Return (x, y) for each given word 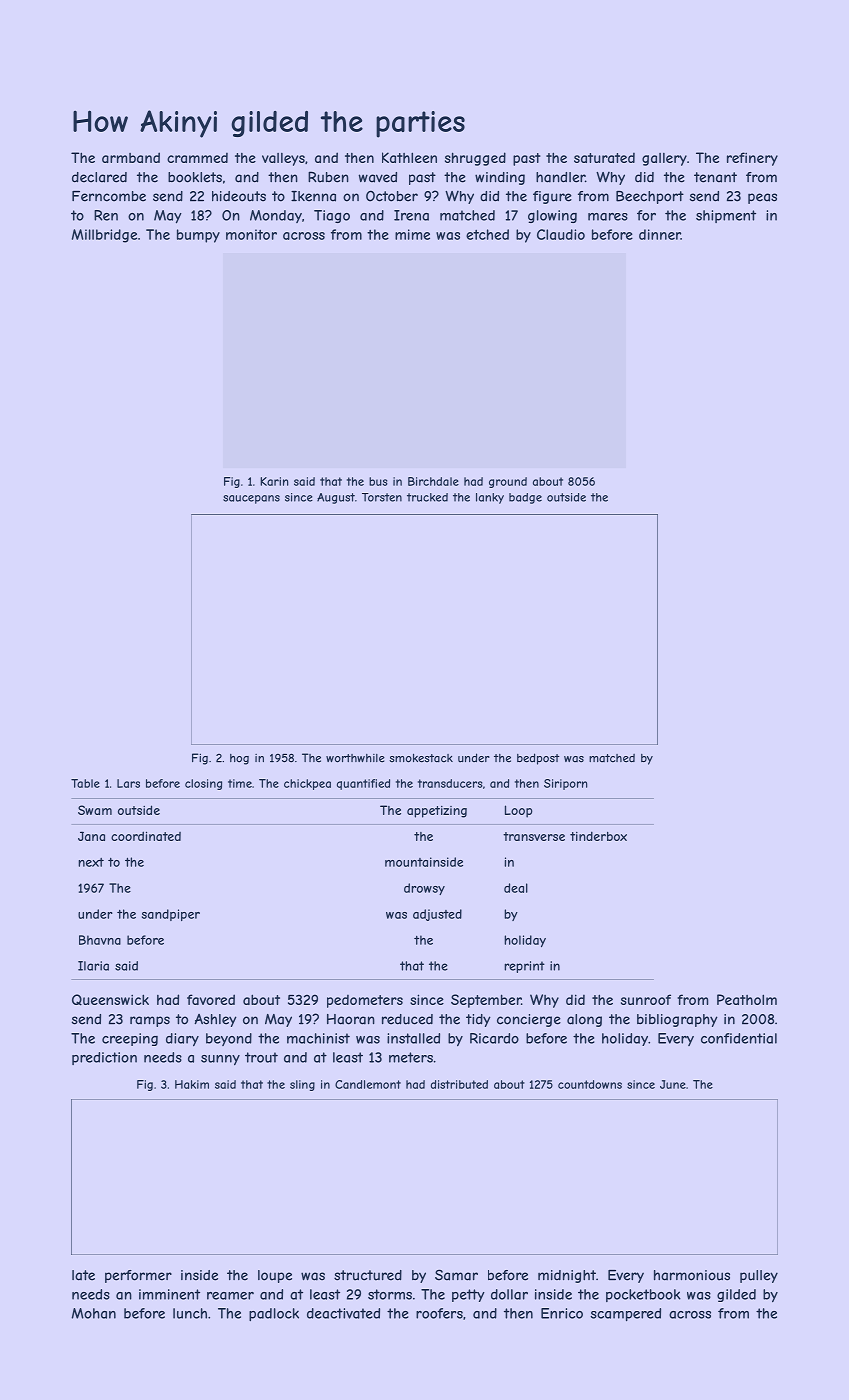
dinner (660, 234)
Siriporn (566, 784)
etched (487, 234)
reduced (407, 1019)
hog (239, 759)
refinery (752, 159)
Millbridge (104, 236)
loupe (275, 1276)
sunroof (646, 999)
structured (368, 1275)
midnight (567, 1276)
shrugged (475, 159)
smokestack (421, 758)
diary (182, 1040)
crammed (197, 157)
